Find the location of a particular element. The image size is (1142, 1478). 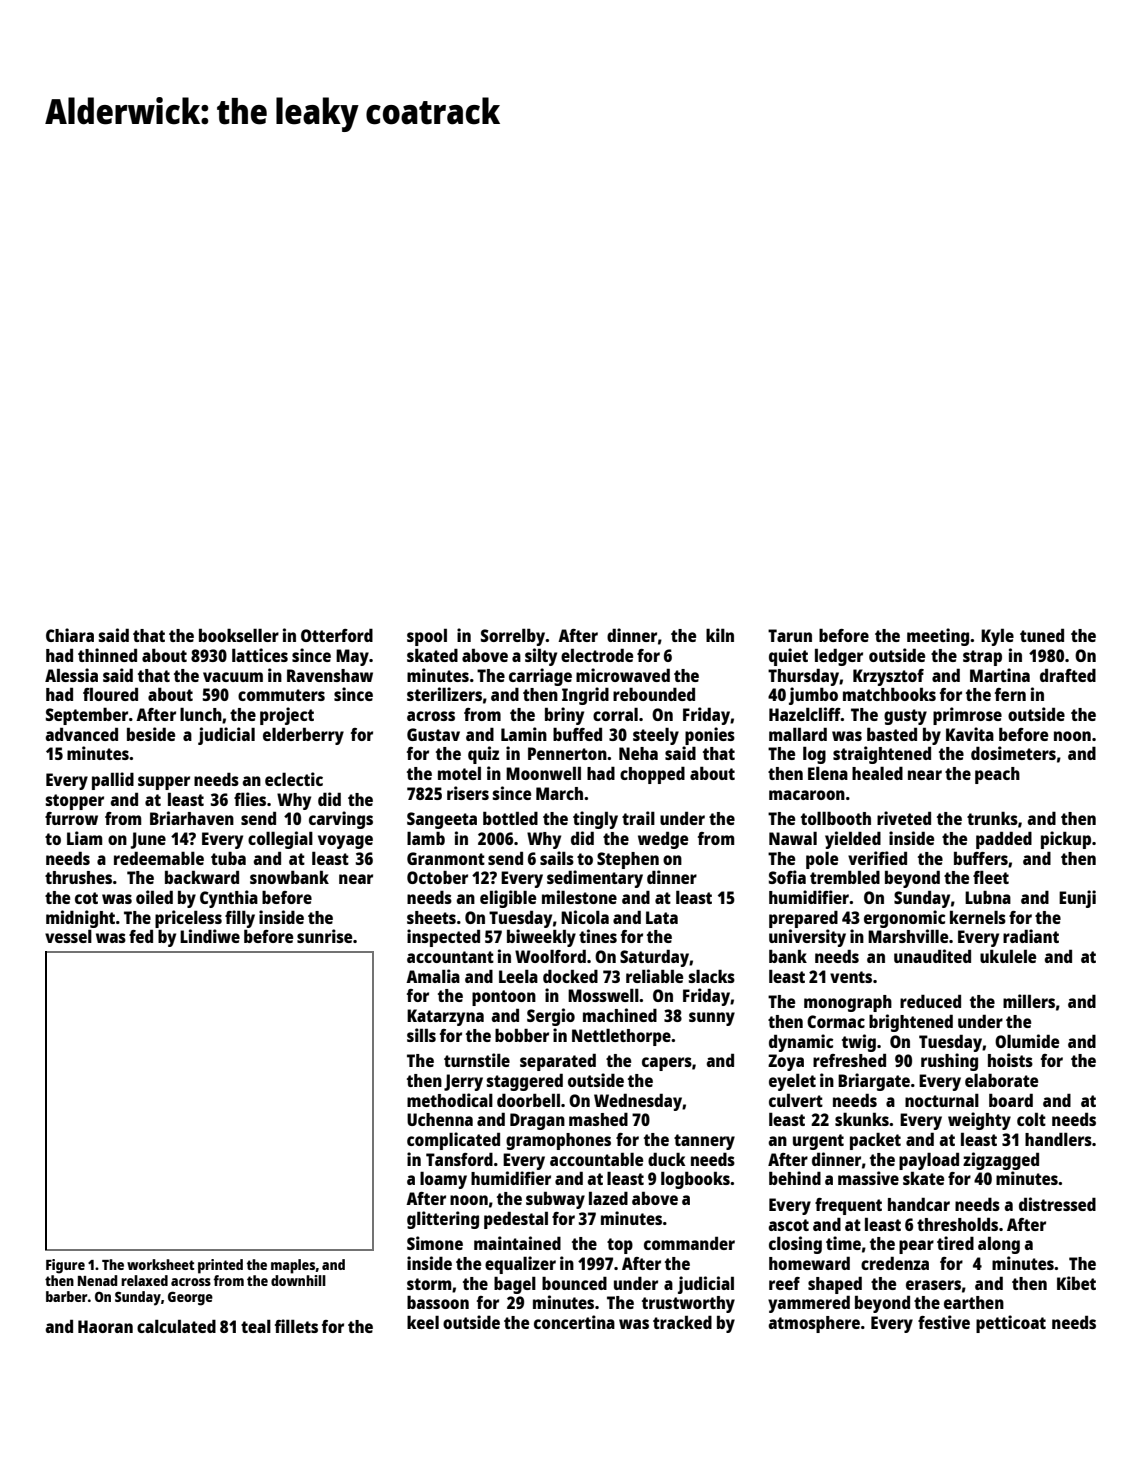

Nawal is located at coordinates (793, 838).
